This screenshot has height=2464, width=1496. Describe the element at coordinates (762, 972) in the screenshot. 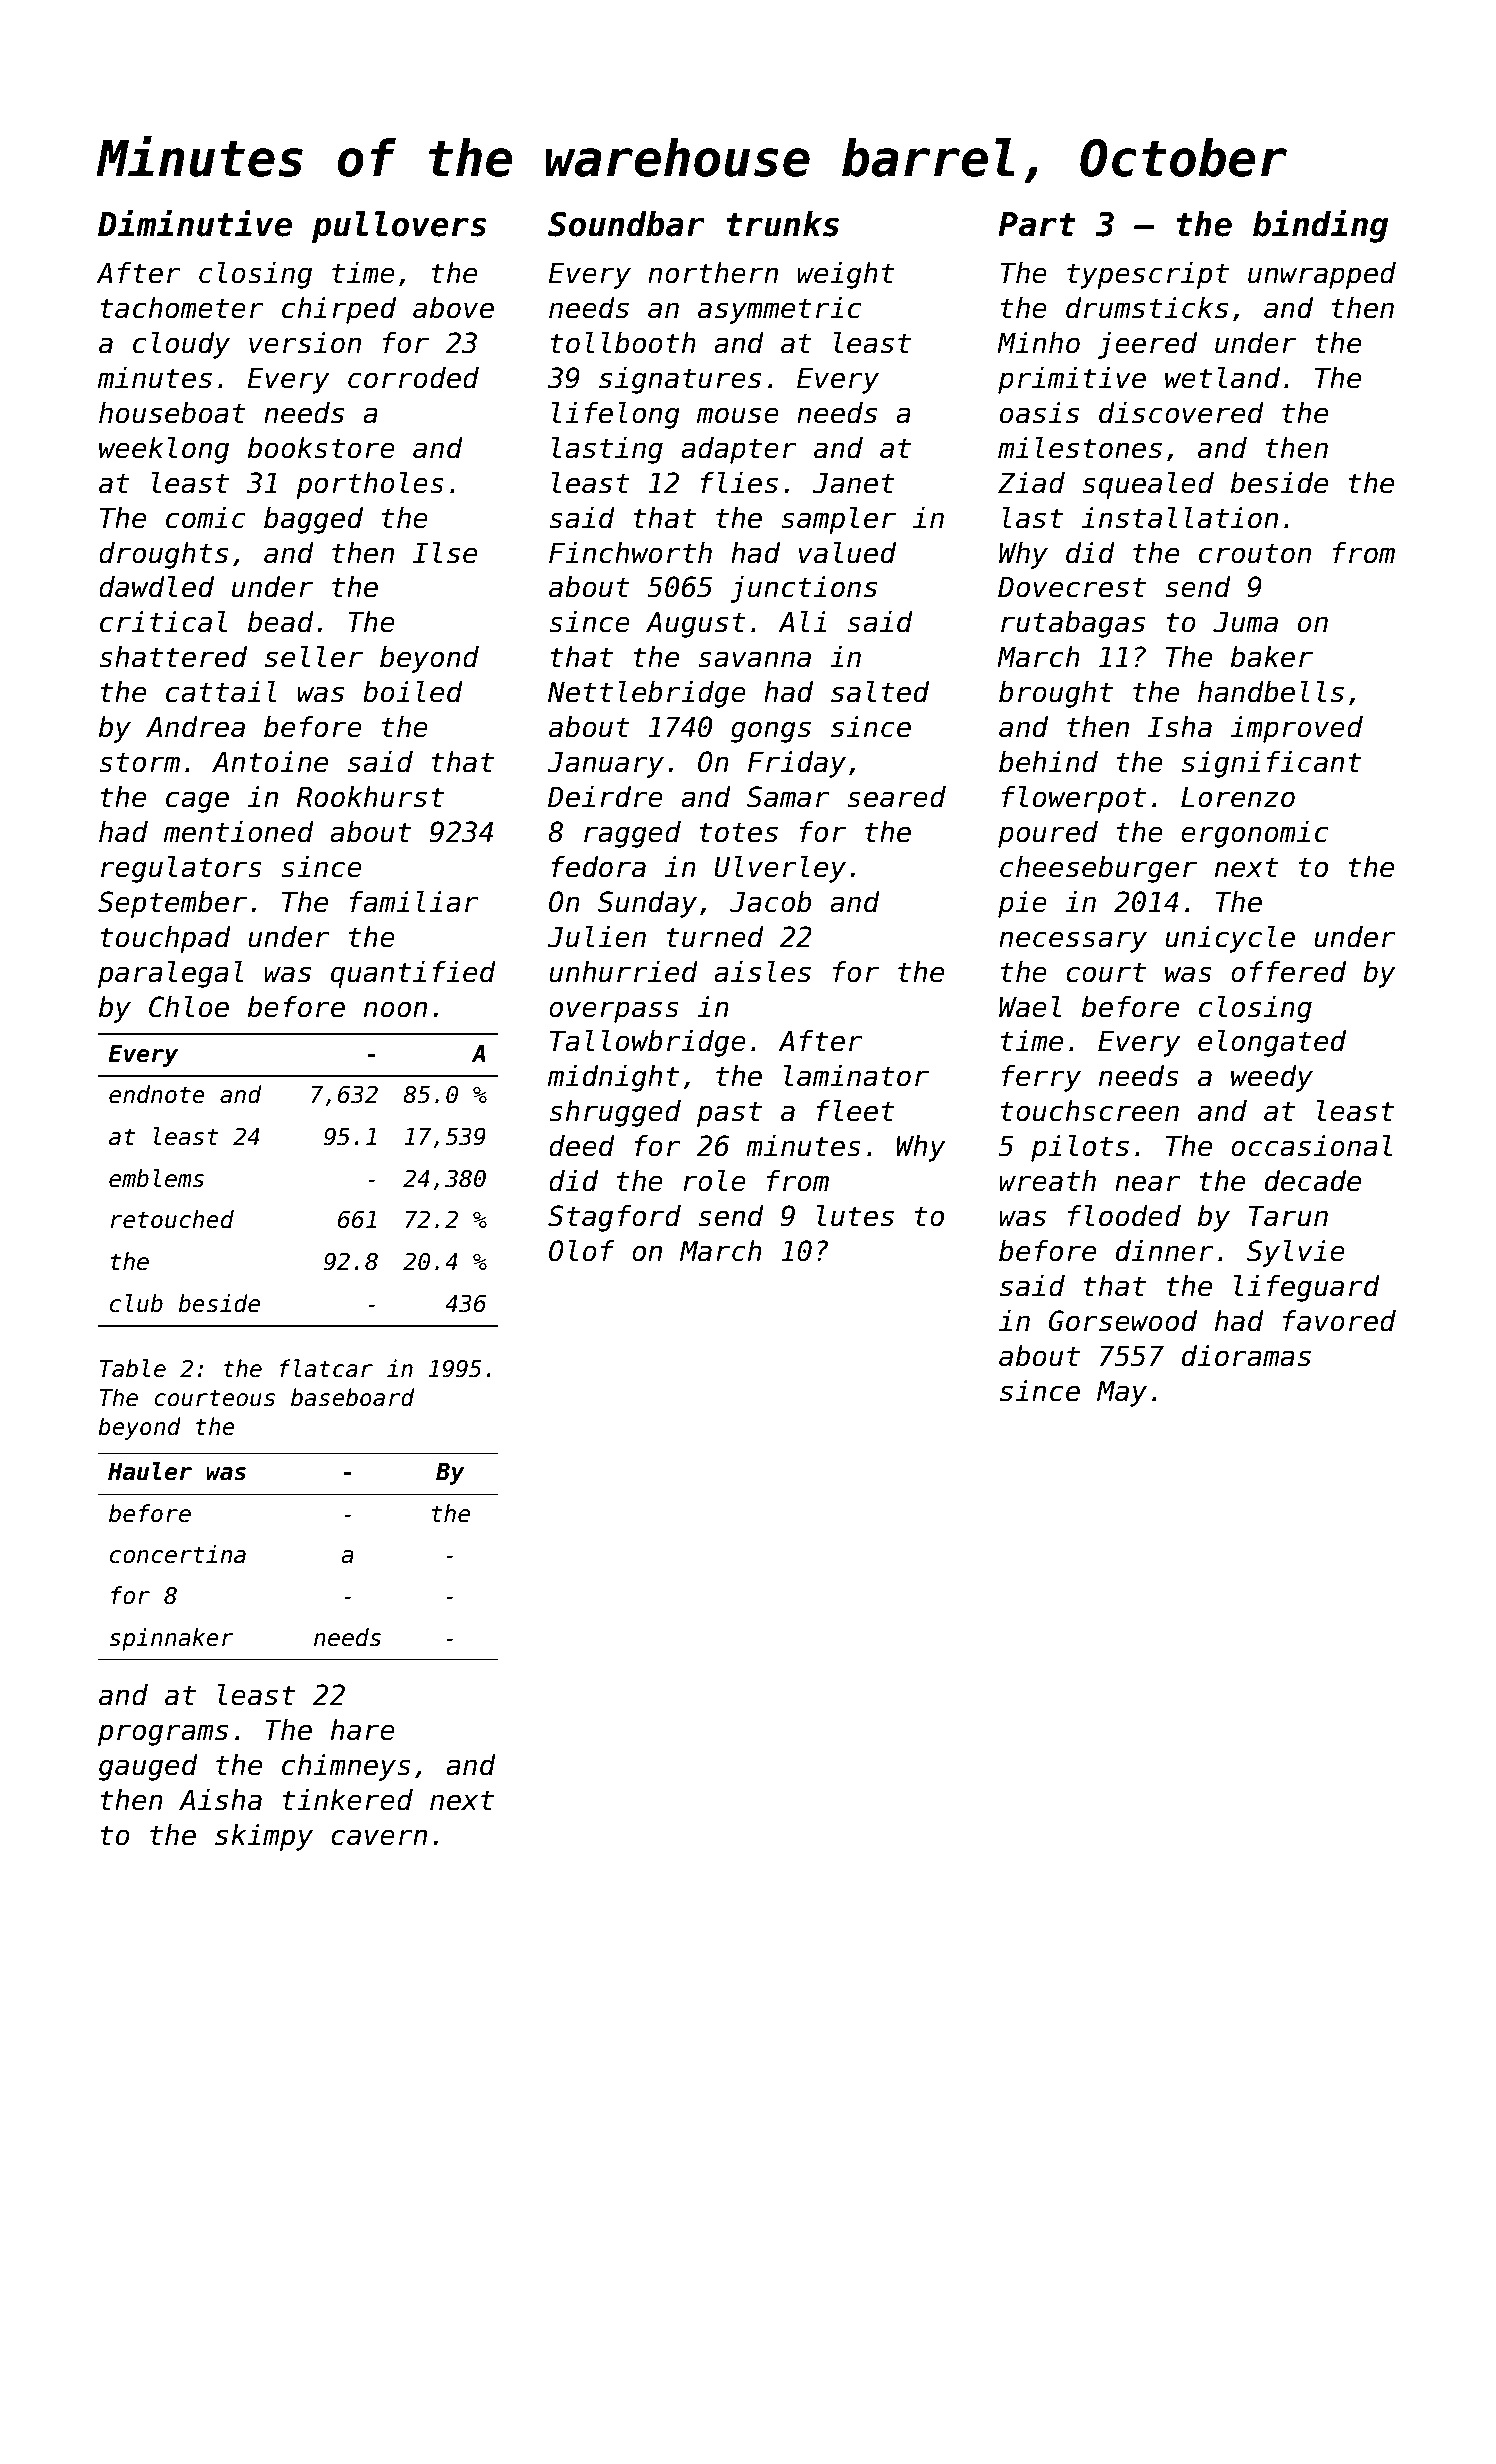

I see `aisles` at that location.
